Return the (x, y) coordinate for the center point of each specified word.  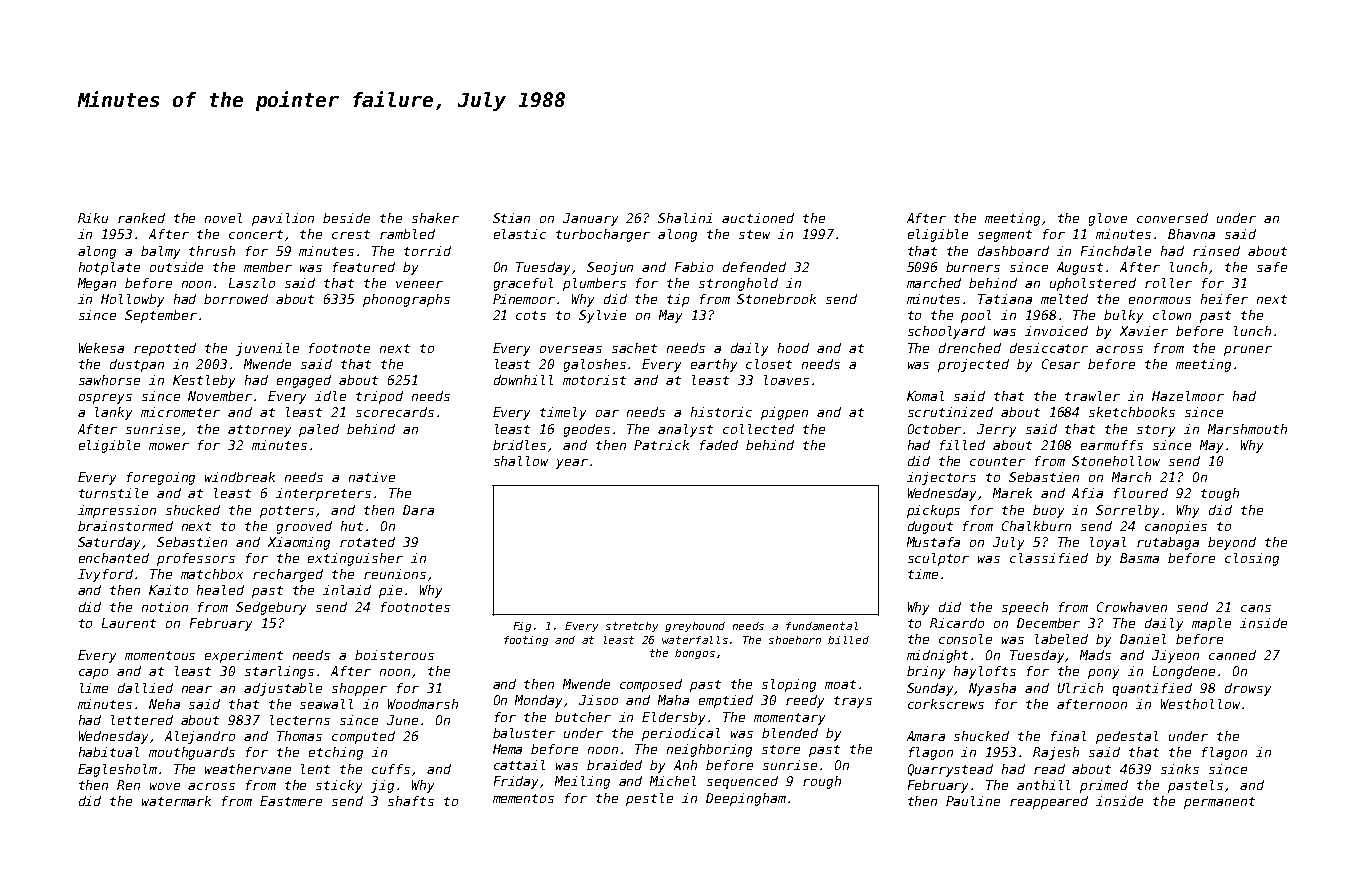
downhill (523, 380)
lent (315, 769)
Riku (93, 218)
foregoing (161, 478)
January (590, 219)
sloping (789, 685)
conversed (1172, 218)
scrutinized (950, 412)
